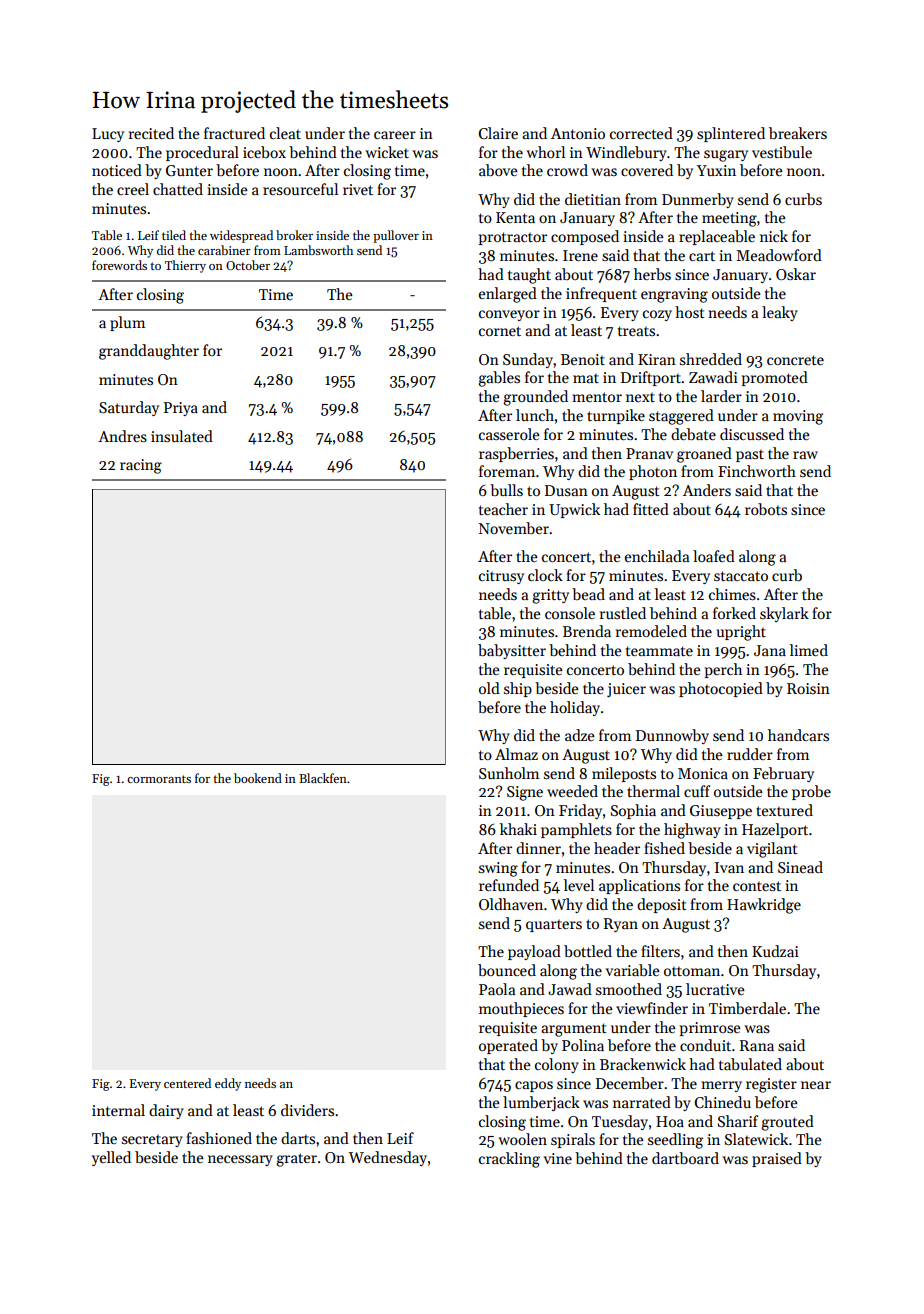 The image size is (924, 1314). Describe the element at coordinates (507, 471) in the page. I see `foreman` at that location.
